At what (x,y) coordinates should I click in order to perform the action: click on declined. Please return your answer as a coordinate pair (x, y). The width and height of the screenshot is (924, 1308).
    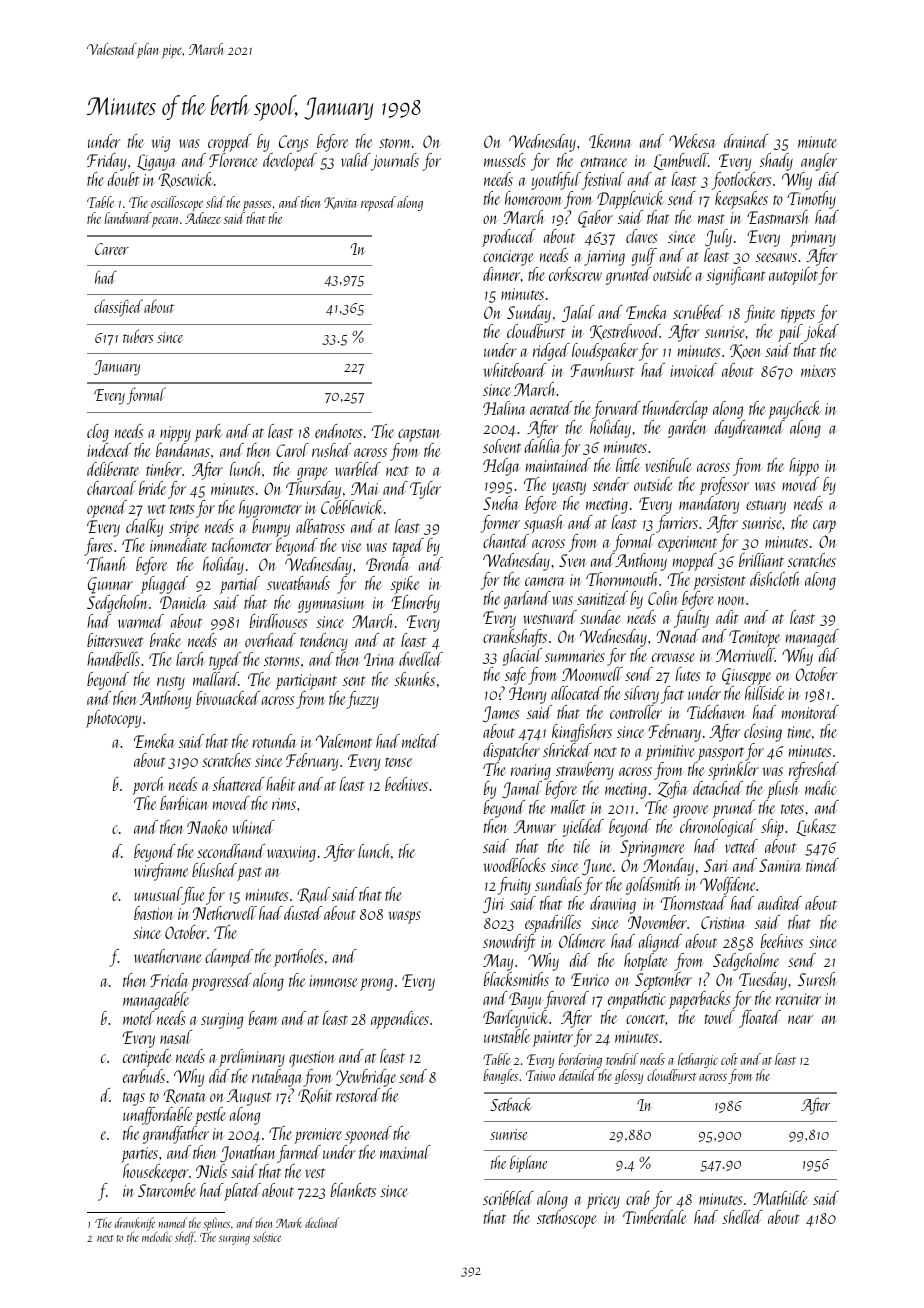
    Looking at the image, I should click on (322, 1222).
